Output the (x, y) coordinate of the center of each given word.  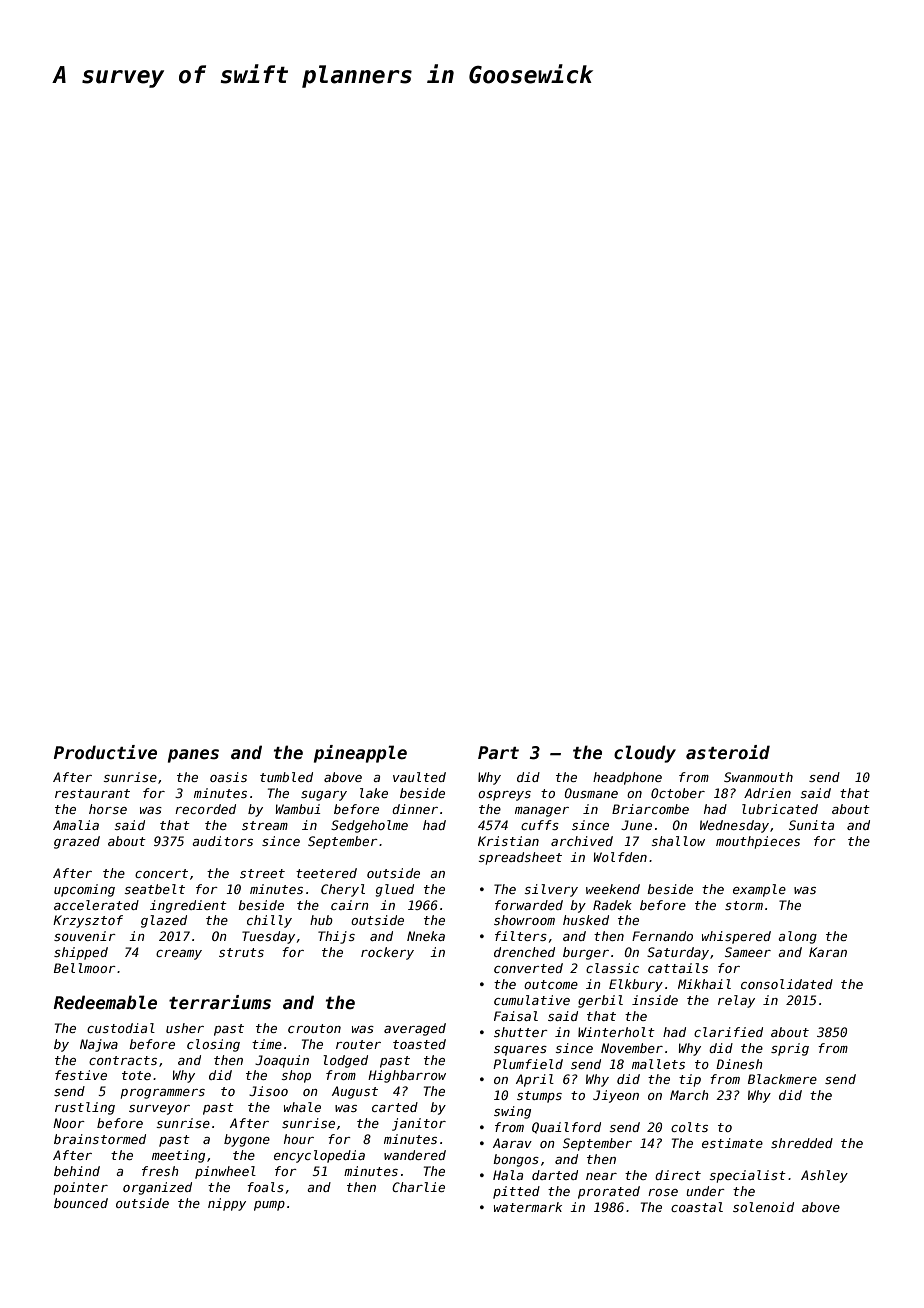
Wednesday (734, 826)
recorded (205, 809)
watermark (528, 1207)
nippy (227, 1204)
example (759, 890)
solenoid (763, 1207)
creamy (179, 955)
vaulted (419, 777)
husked (586, 920)
